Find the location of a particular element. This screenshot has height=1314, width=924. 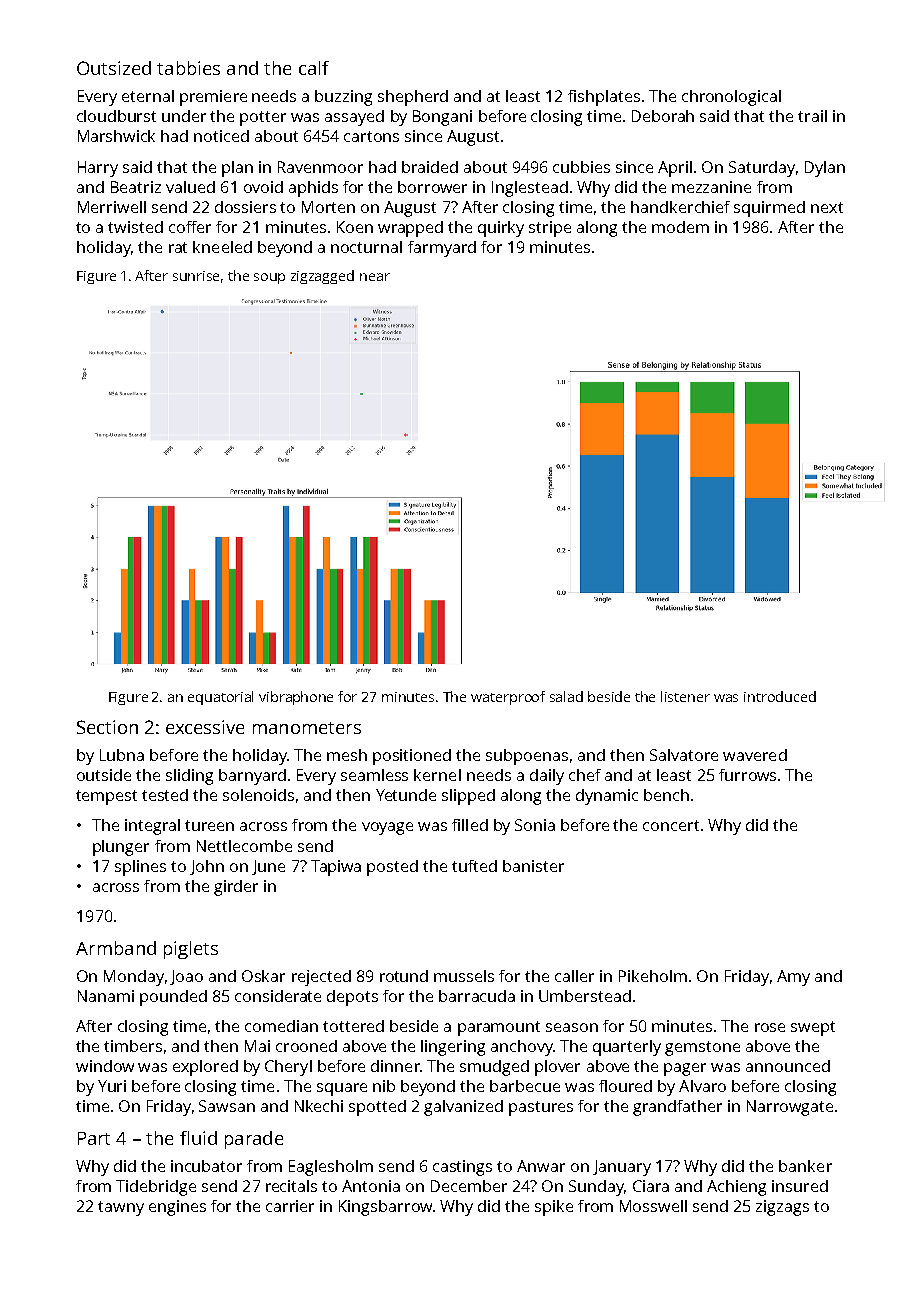

carrier is located at coordinates (290, 1206).
